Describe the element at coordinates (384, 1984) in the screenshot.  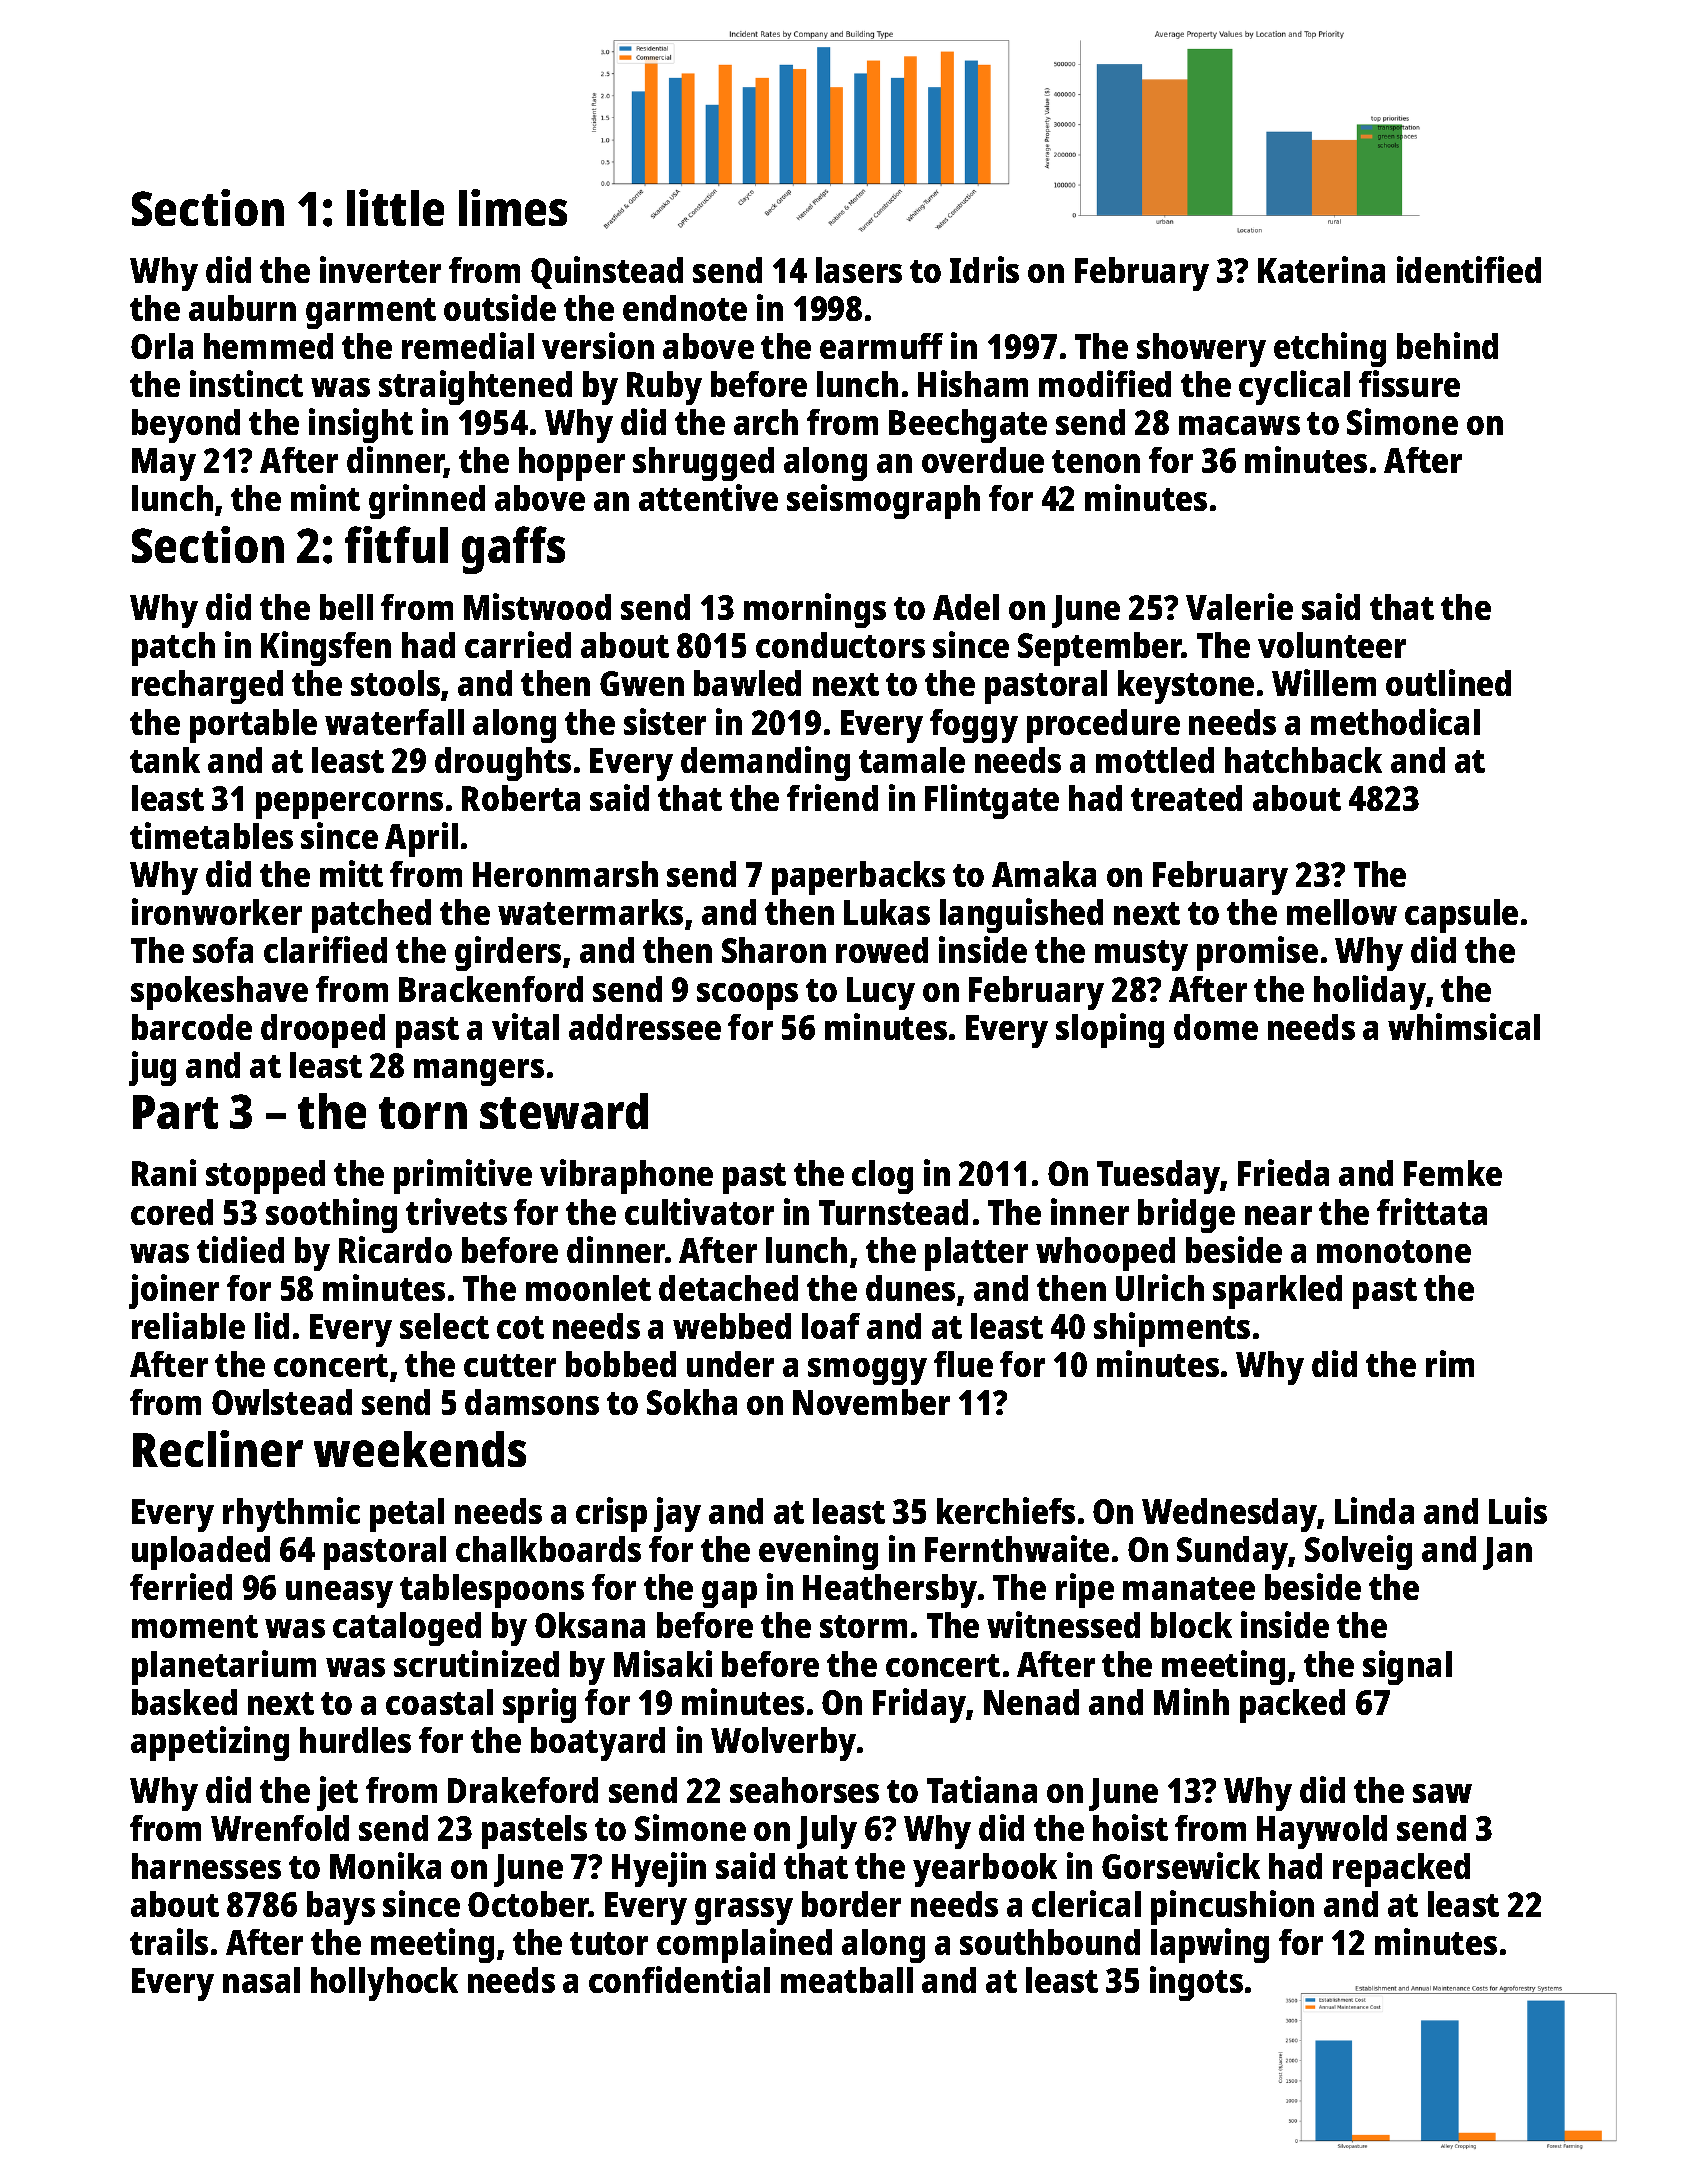
I see `hollyhock` at that location.
